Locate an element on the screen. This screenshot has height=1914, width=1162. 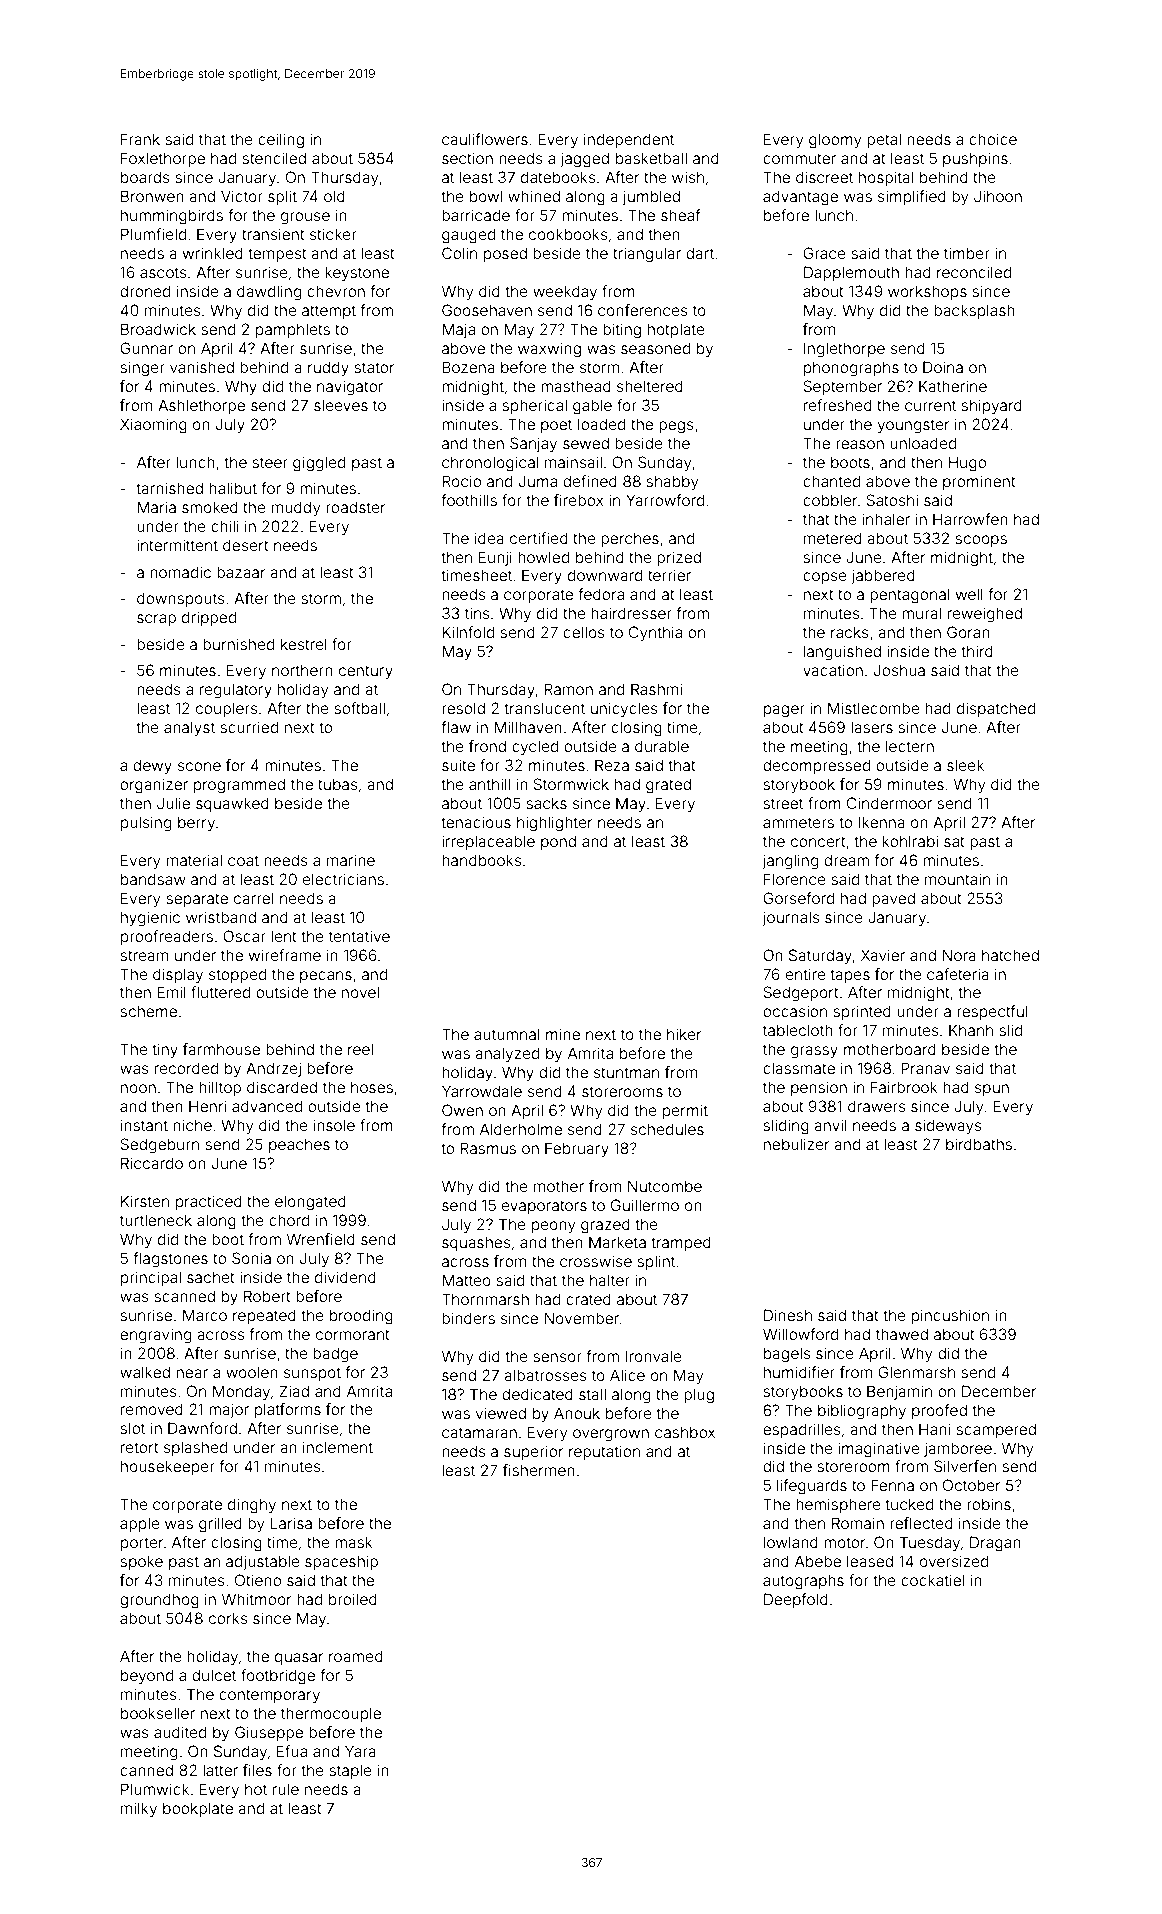
reputation is located at coordinates (604, 1452).
